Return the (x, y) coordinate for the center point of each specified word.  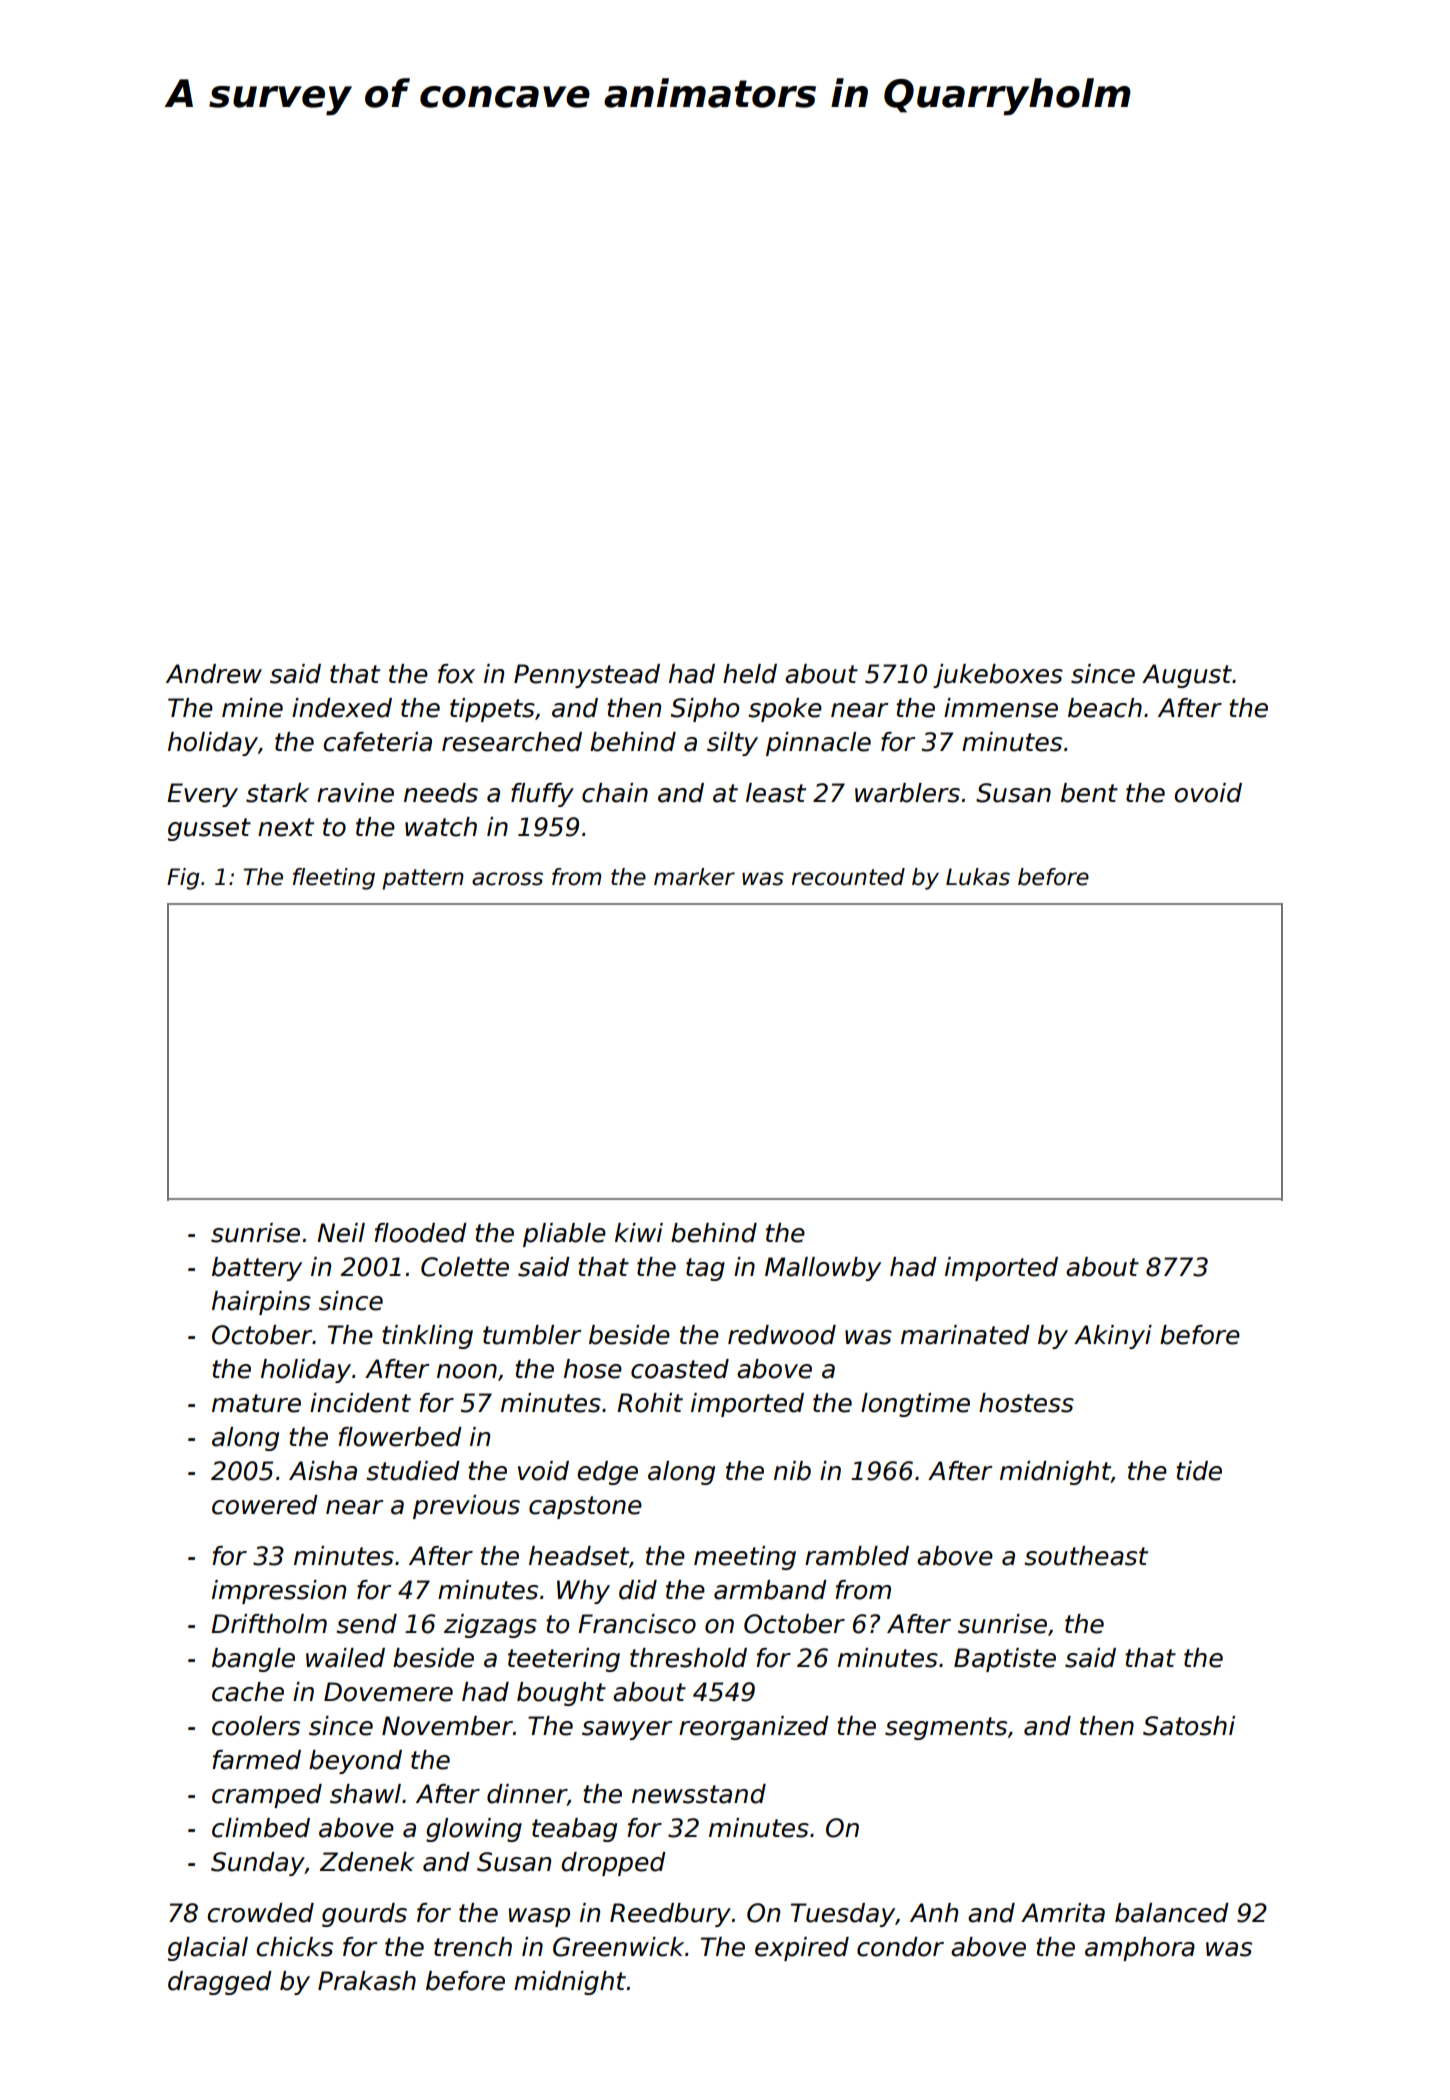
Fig (183, 879)
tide (1199, 1471)
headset (579, 1556)
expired (802, 1949)
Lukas (978, 877)
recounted (848, 877)
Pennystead (587, 676)
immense (1001, 708)
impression (279, 1592)
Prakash (367, 1981)
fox (456, 674)
